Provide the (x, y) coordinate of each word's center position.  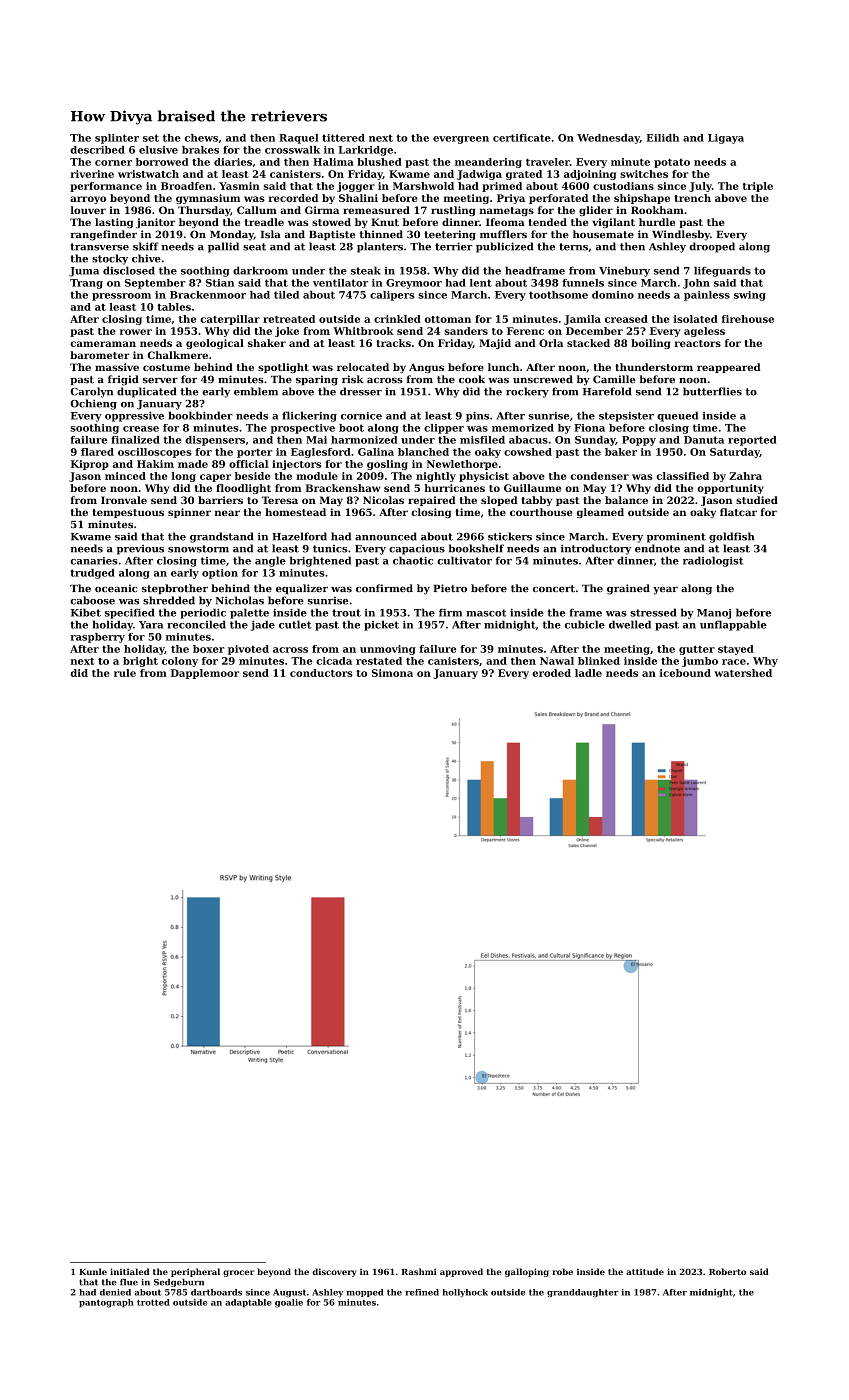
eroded (551, 673)
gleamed (600, 513)
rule (125, 673)
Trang (86, 284)
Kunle (93, 1271)
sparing (317, 380)
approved (461, 1272)
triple (758, 187)
